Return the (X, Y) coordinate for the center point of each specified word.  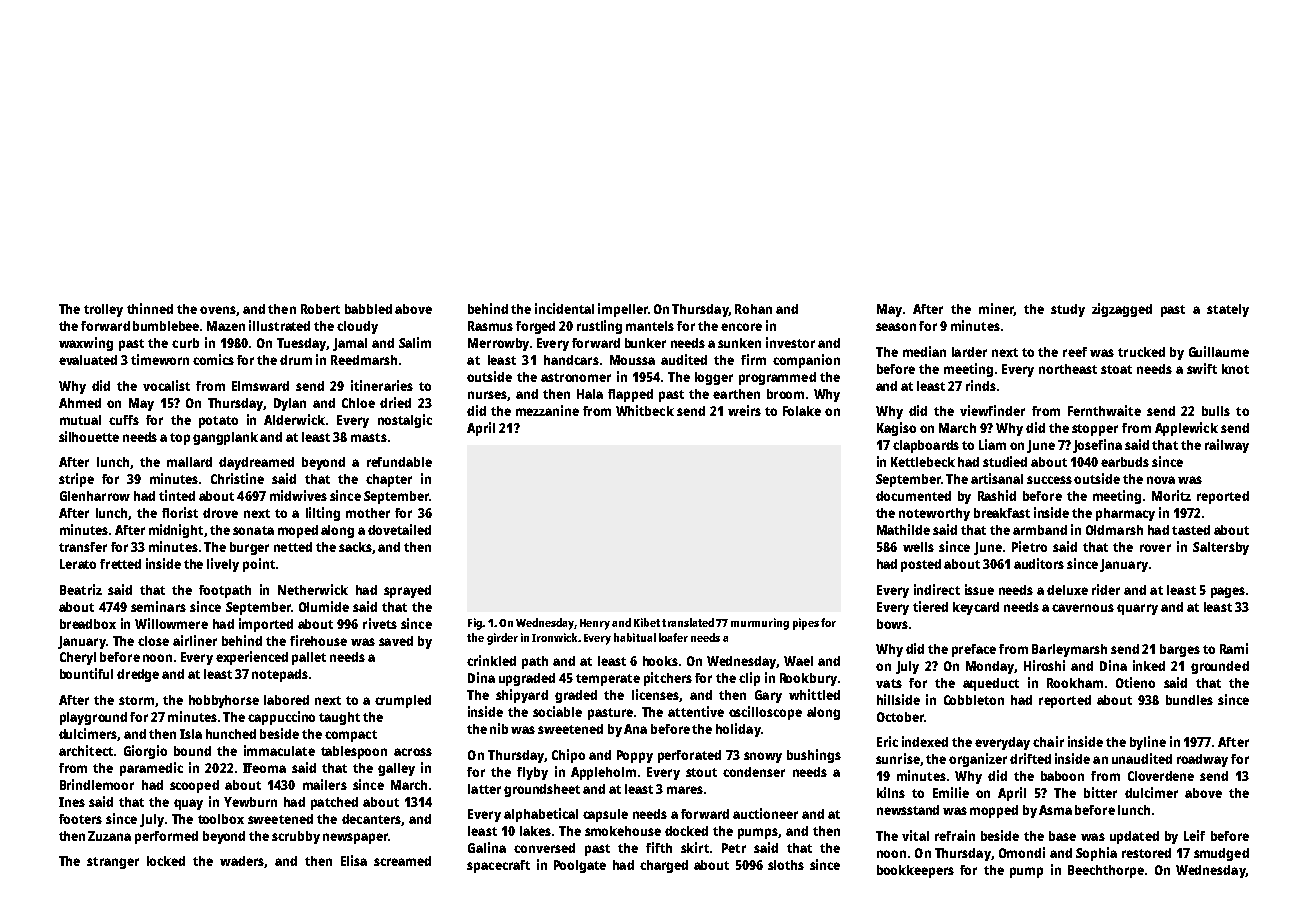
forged (535, 327)
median (924, 351)
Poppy (635, 756)
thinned (150, 308)
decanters (371, 819)
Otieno (1135, 682)
